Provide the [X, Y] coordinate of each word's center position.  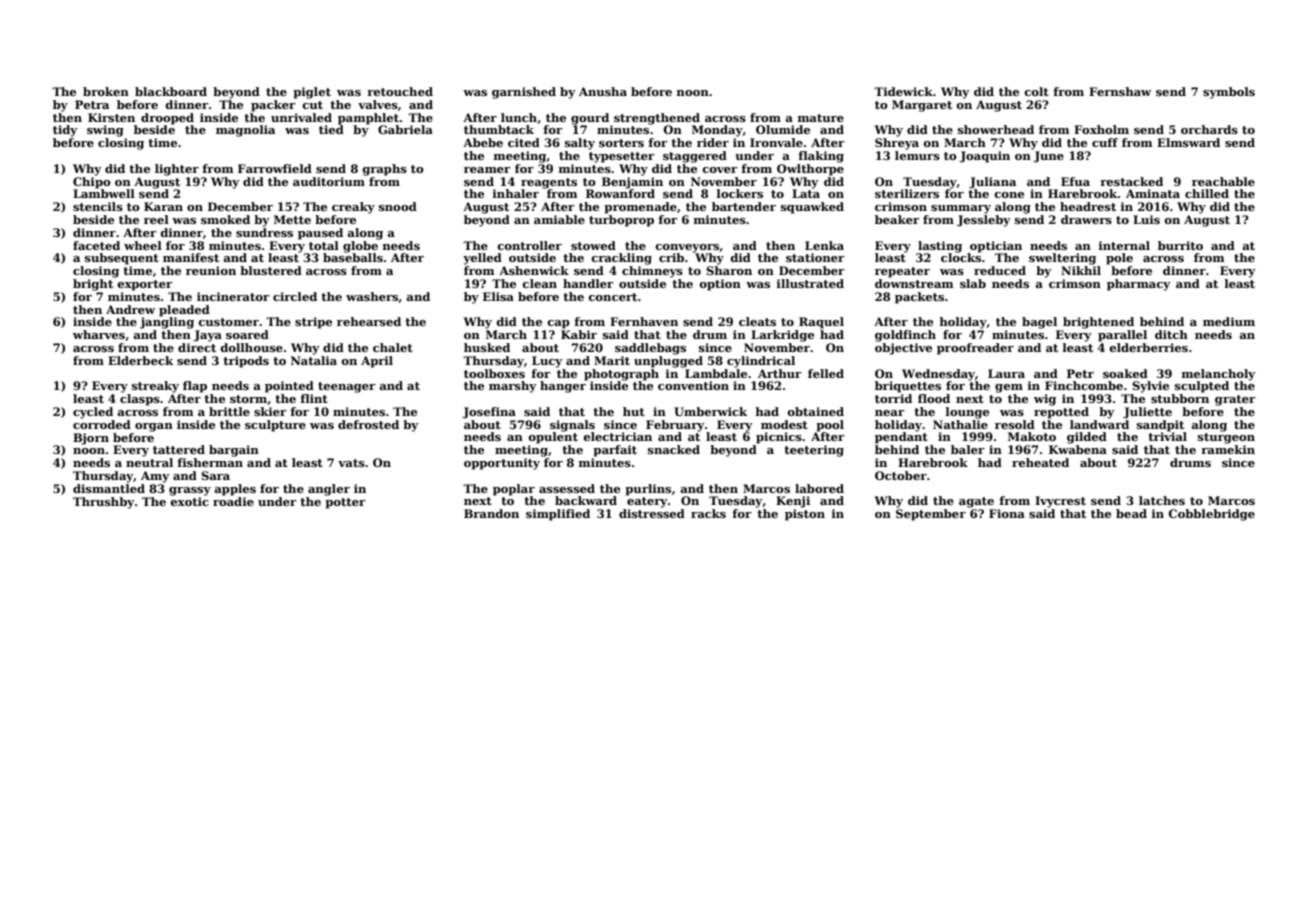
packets [919, 298]
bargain [234, 451]
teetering [814, 451]
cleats [757, 321]
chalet [393, 347]
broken [106, 91]
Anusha [603, 91]
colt [1036, 91]
